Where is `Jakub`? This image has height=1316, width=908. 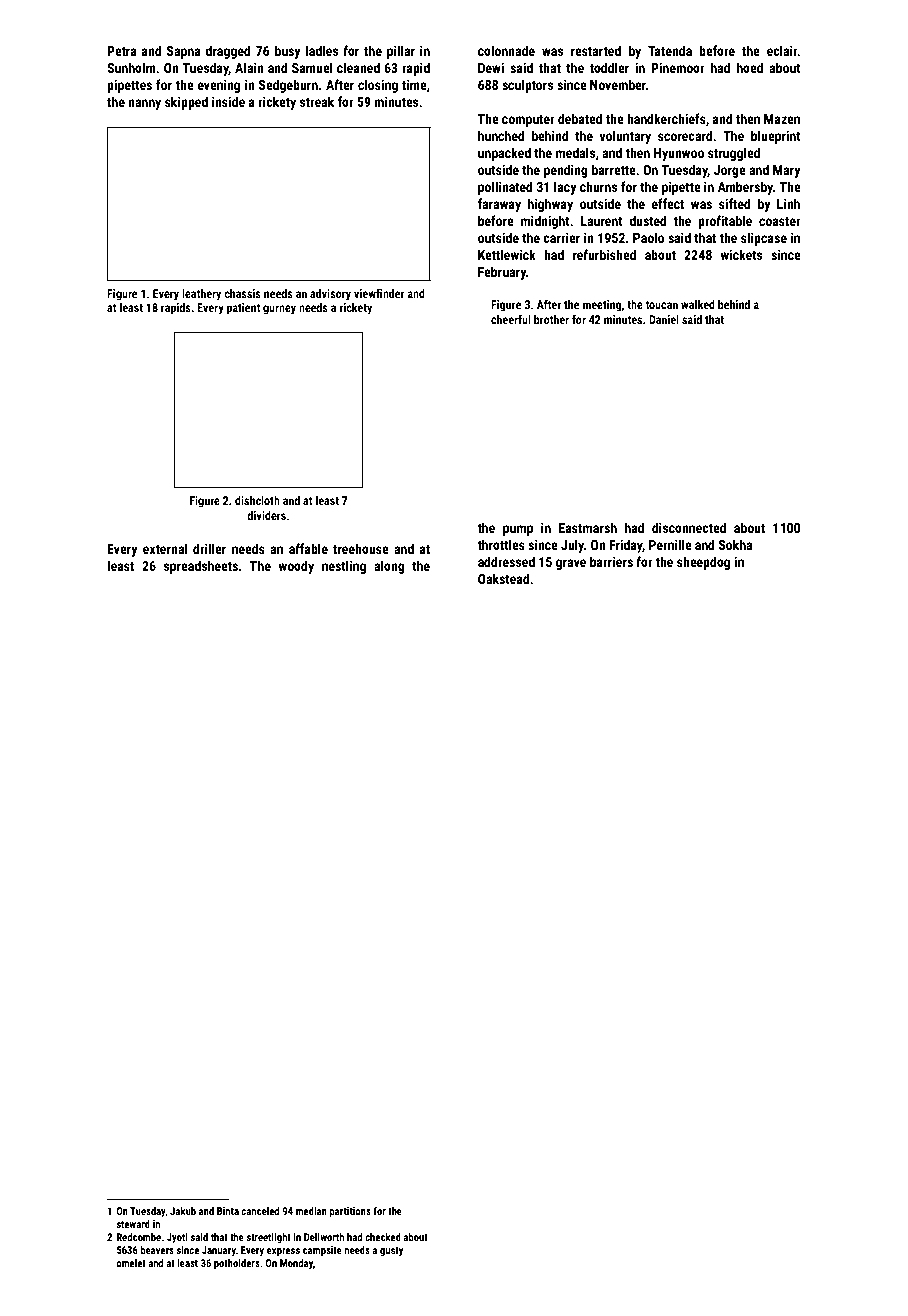
Jakub is located at coordinates (183, 1211).
